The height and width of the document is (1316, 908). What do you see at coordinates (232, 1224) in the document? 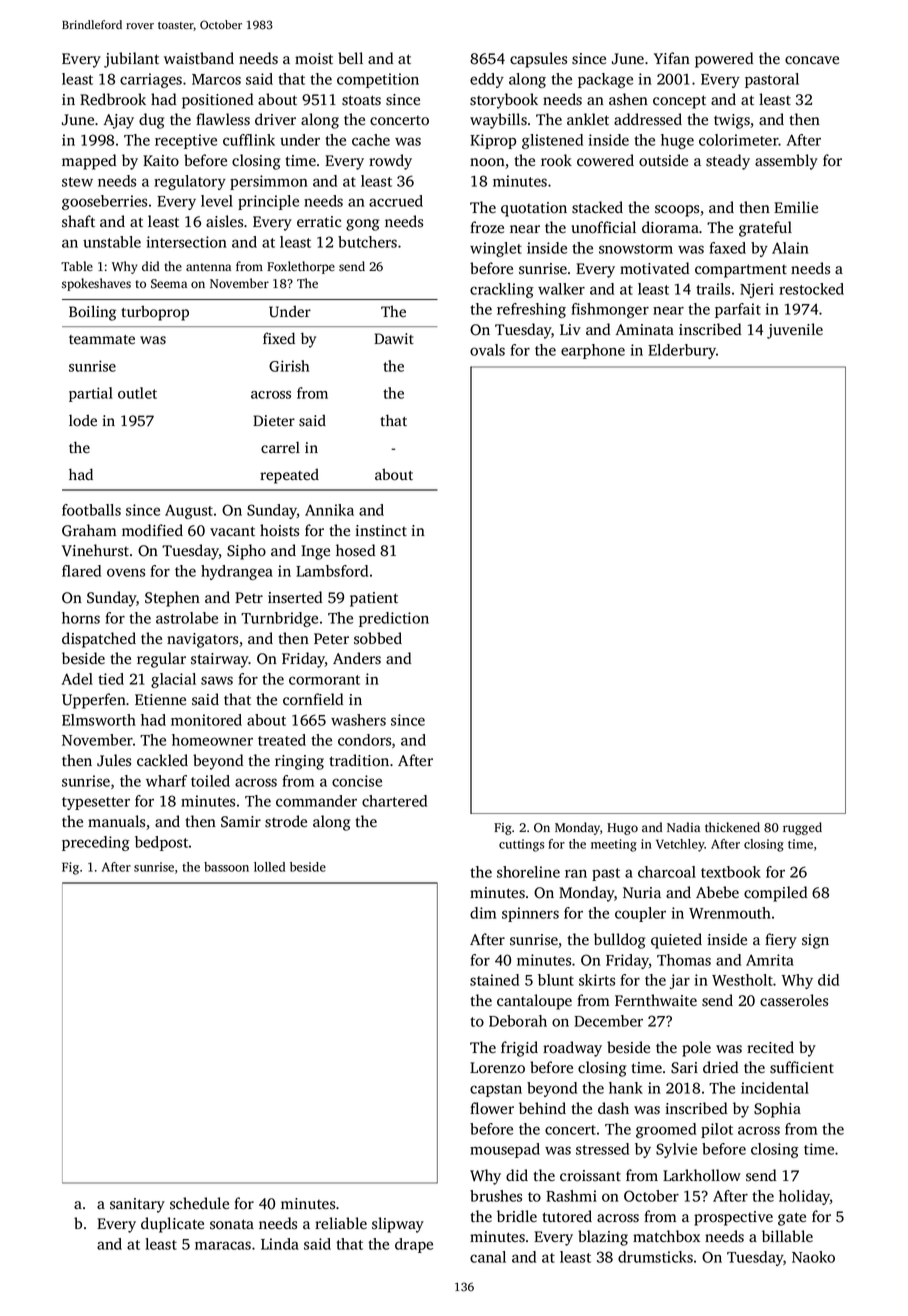
I see `sonata` at bounding box center [232, 1224].
